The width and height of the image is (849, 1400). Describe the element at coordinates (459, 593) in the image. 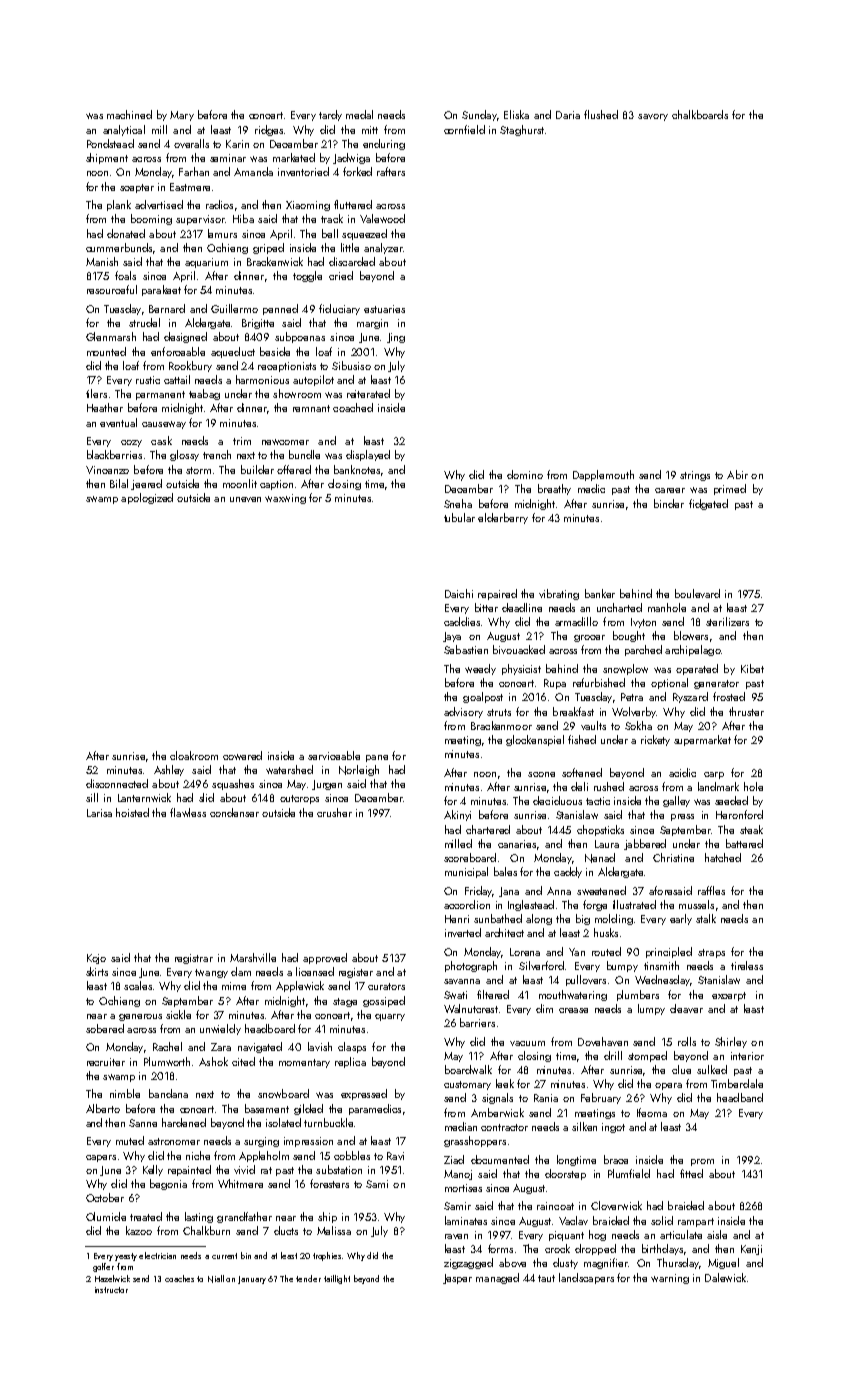

I see `Daichi` at that location.
